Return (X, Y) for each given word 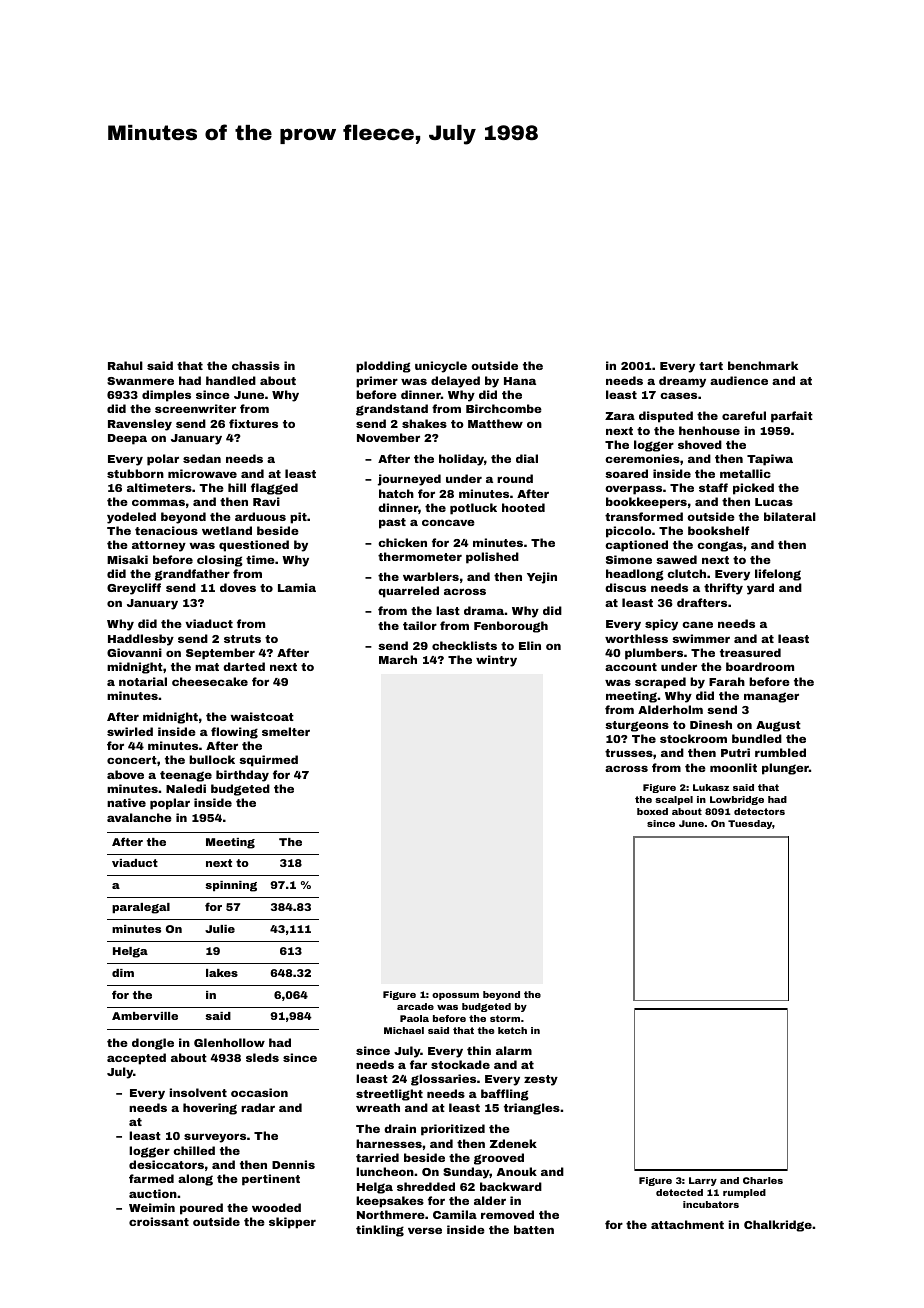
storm (505, 1018)
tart (711, 366)
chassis (256, 365)
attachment (687, 1224)
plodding (383, 367)
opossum (455, 996)
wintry (496, 661)
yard (760, 589)
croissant (159, 1221)
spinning (231, 886)
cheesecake (210, 681)
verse (425, 1230)
